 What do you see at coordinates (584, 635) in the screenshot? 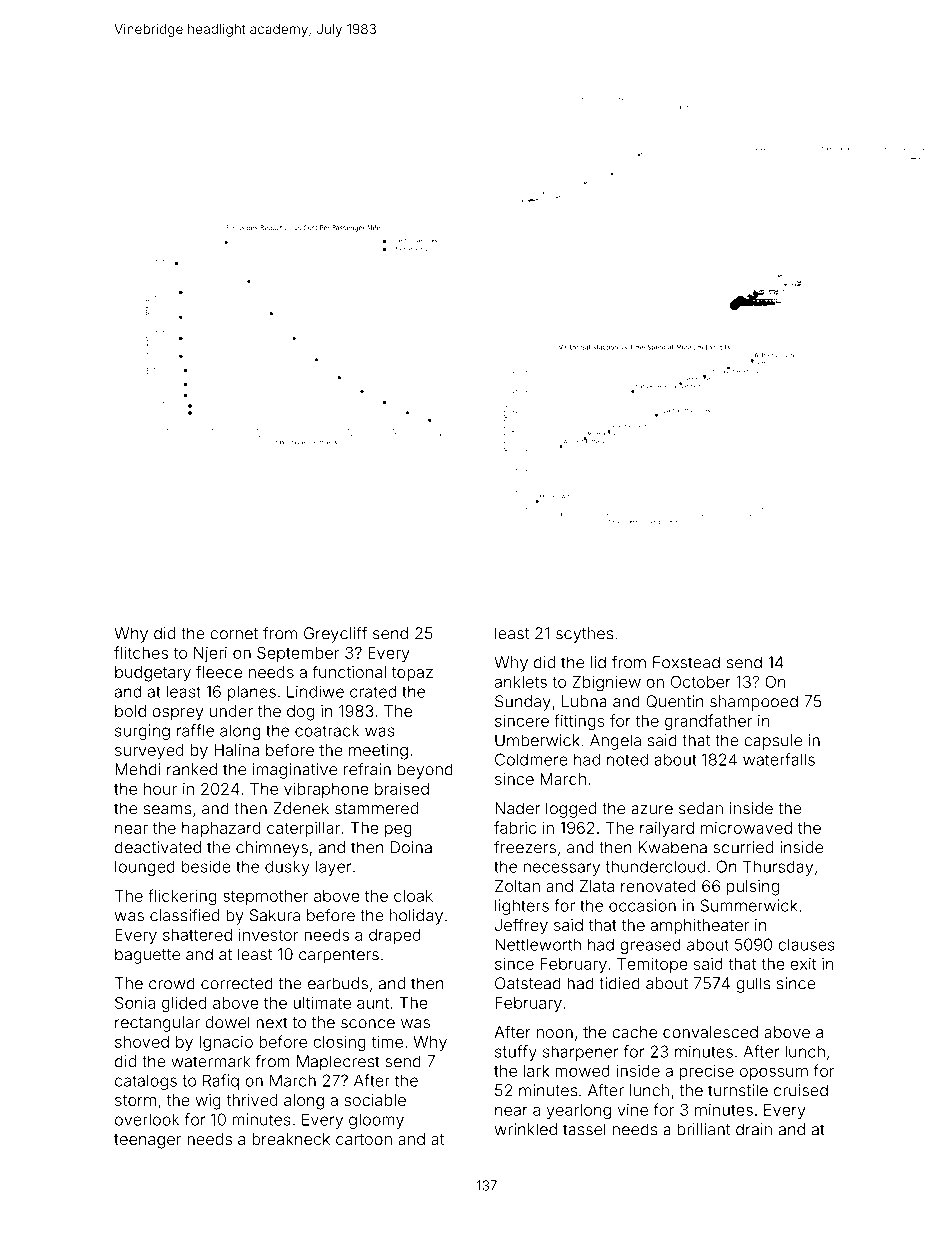
I see `scythes` at bounding box center [584, 635].
